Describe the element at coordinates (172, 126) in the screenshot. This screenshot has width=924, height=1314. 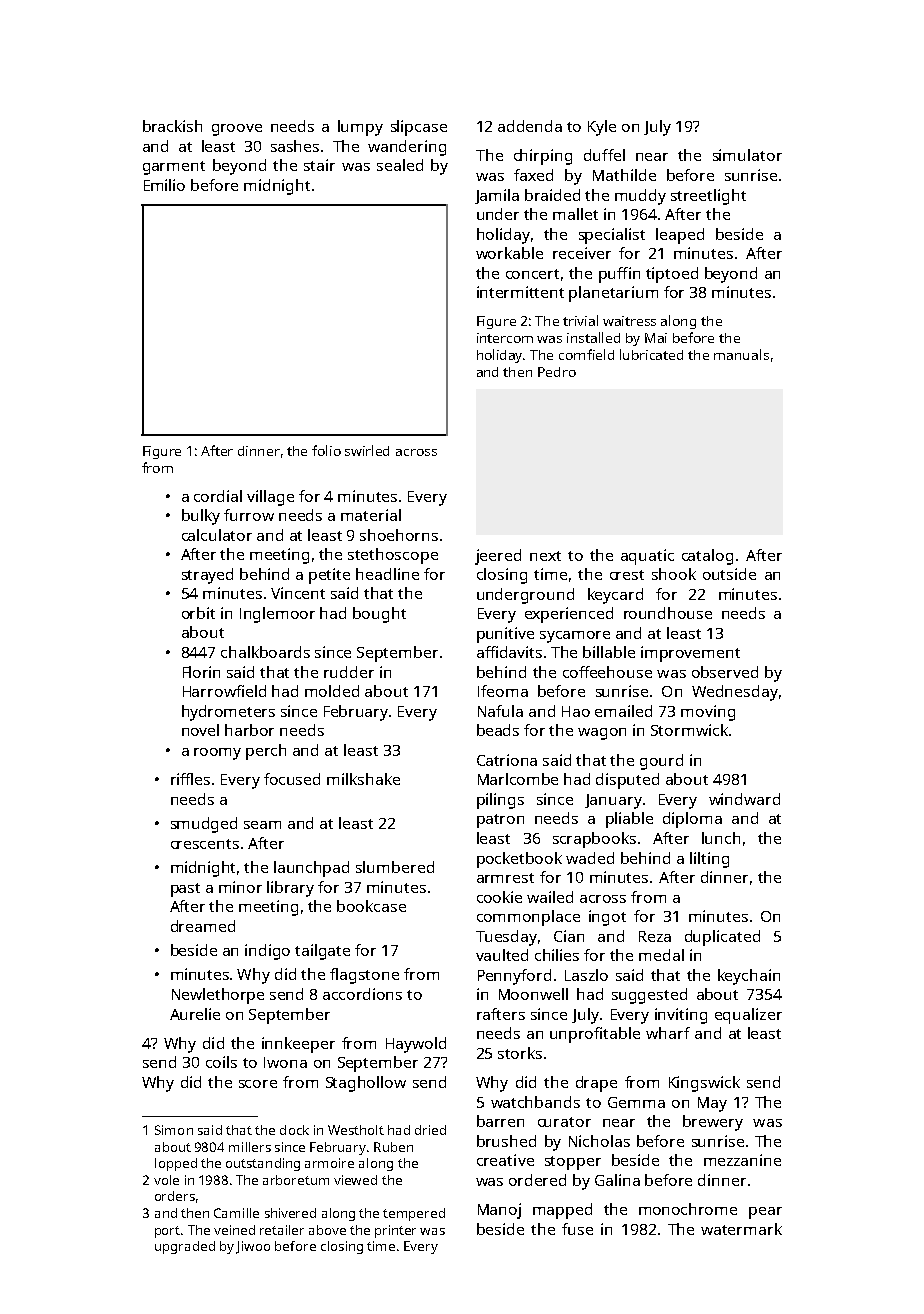
I see `brackish` at that location.
